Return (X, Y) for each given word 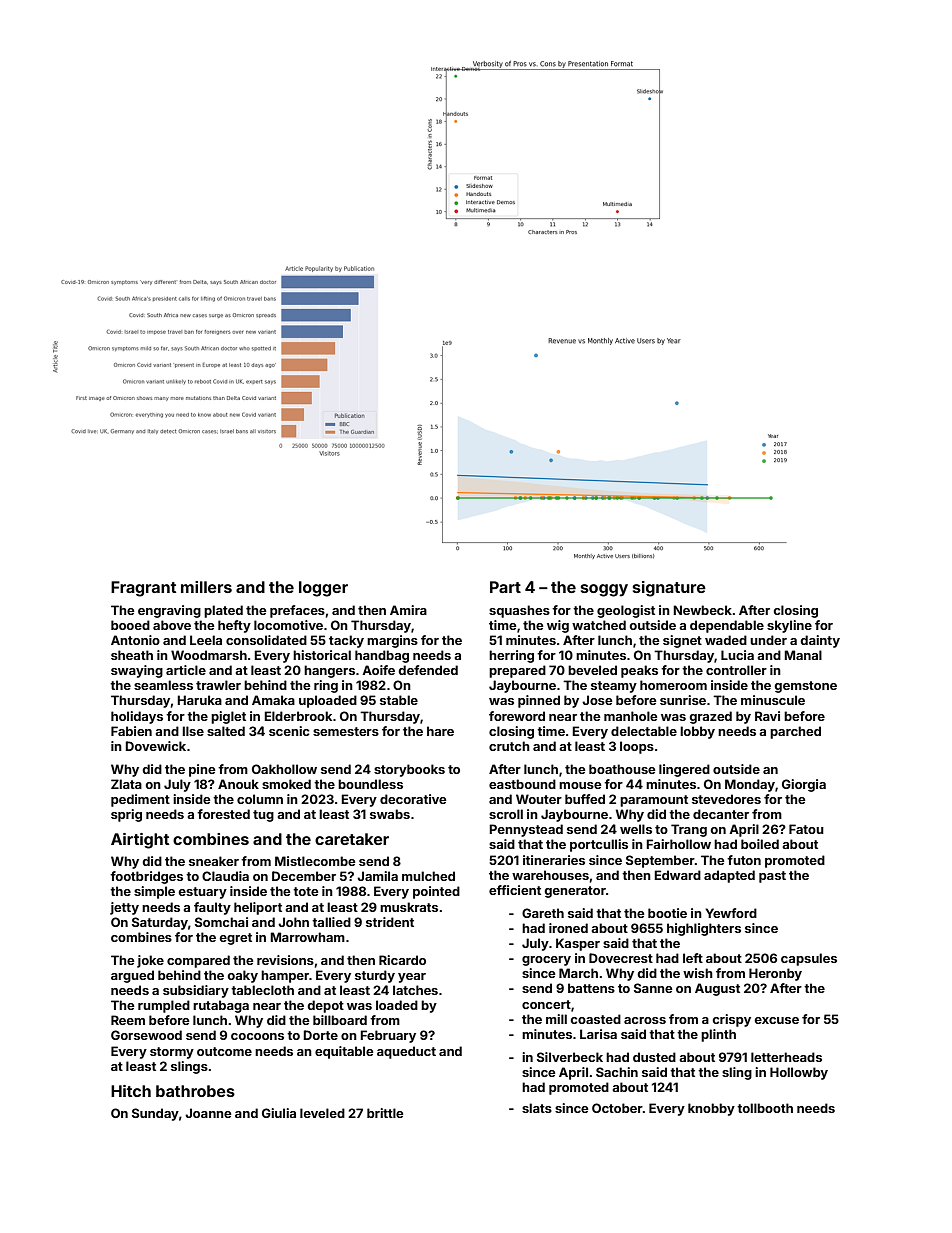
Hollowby (799, 1073)
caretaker (352, 839)
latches (415, 990)
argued (132, 976)
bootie (667, 913)
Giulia (279, 1113)
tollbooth (765, 1108)
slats (537, 1108)
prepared (517, 671)
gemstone (805, 687)
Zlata (126, 784)
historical (322, 655)
